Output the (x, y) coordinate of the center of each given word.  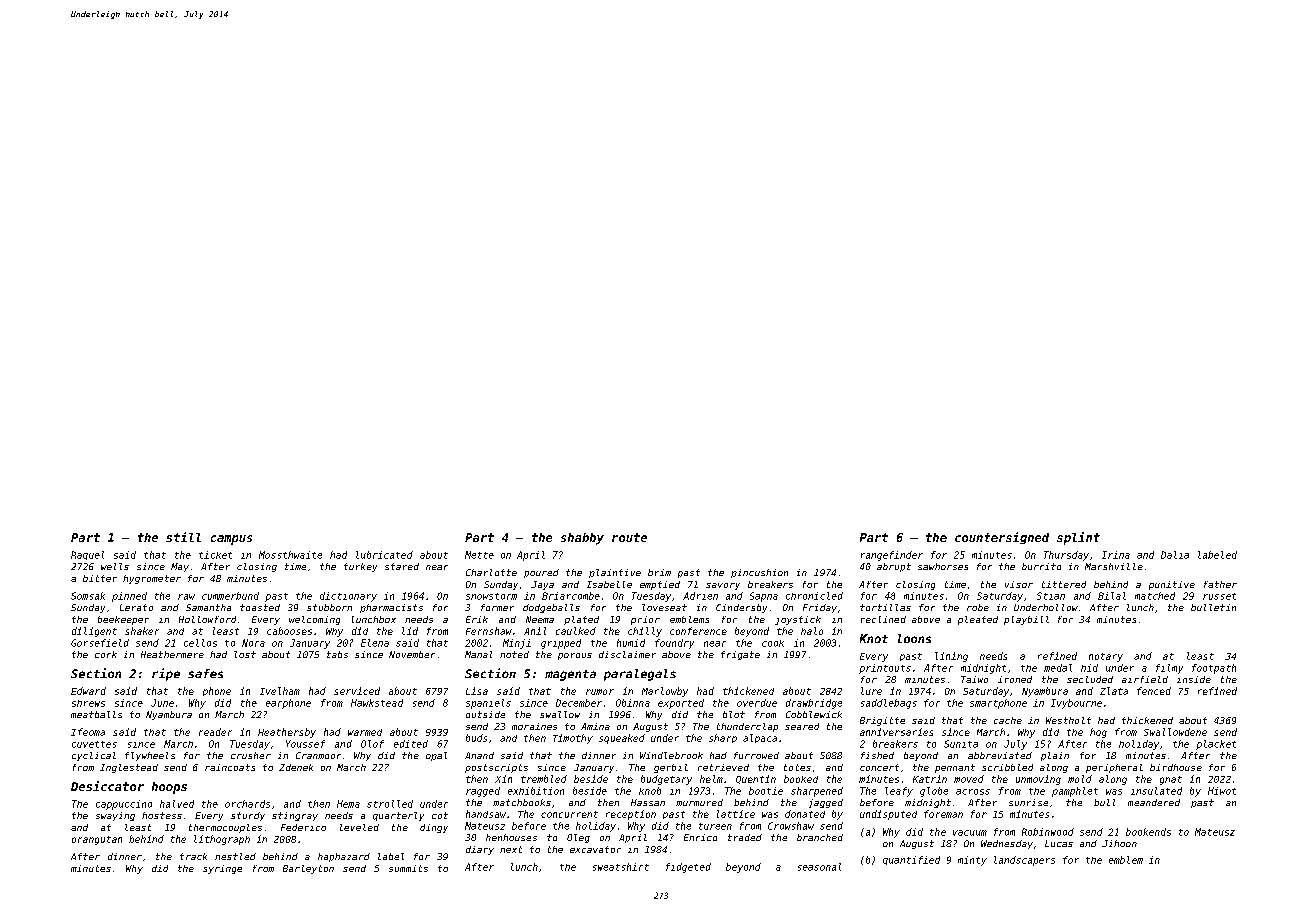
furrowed (756, 755)
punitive (1172, 585)
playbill (1026, 620)
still (183, 537)
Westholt (1068, 720)
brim (659, 572)
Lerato (136, 607)
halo (812, 631)
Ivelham (280, 691)
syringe (222, 869)
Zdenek (296, 767)
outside (485, 714)
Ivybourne (1076, 704)
